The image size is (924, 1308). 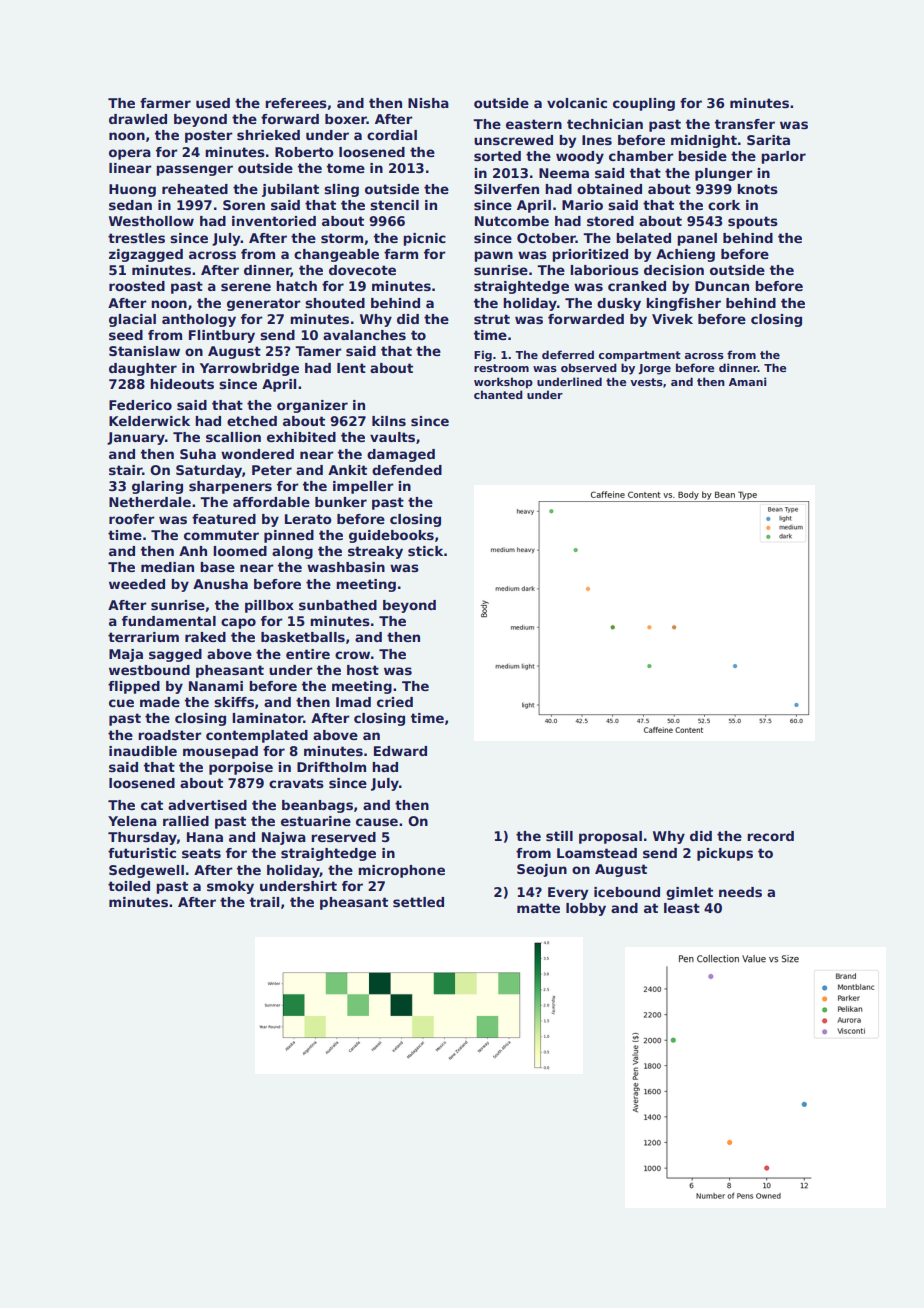 What do you see at coordinates (418, 902) in the screenshot?
I see `settled` at bounding box center [418, 902].
